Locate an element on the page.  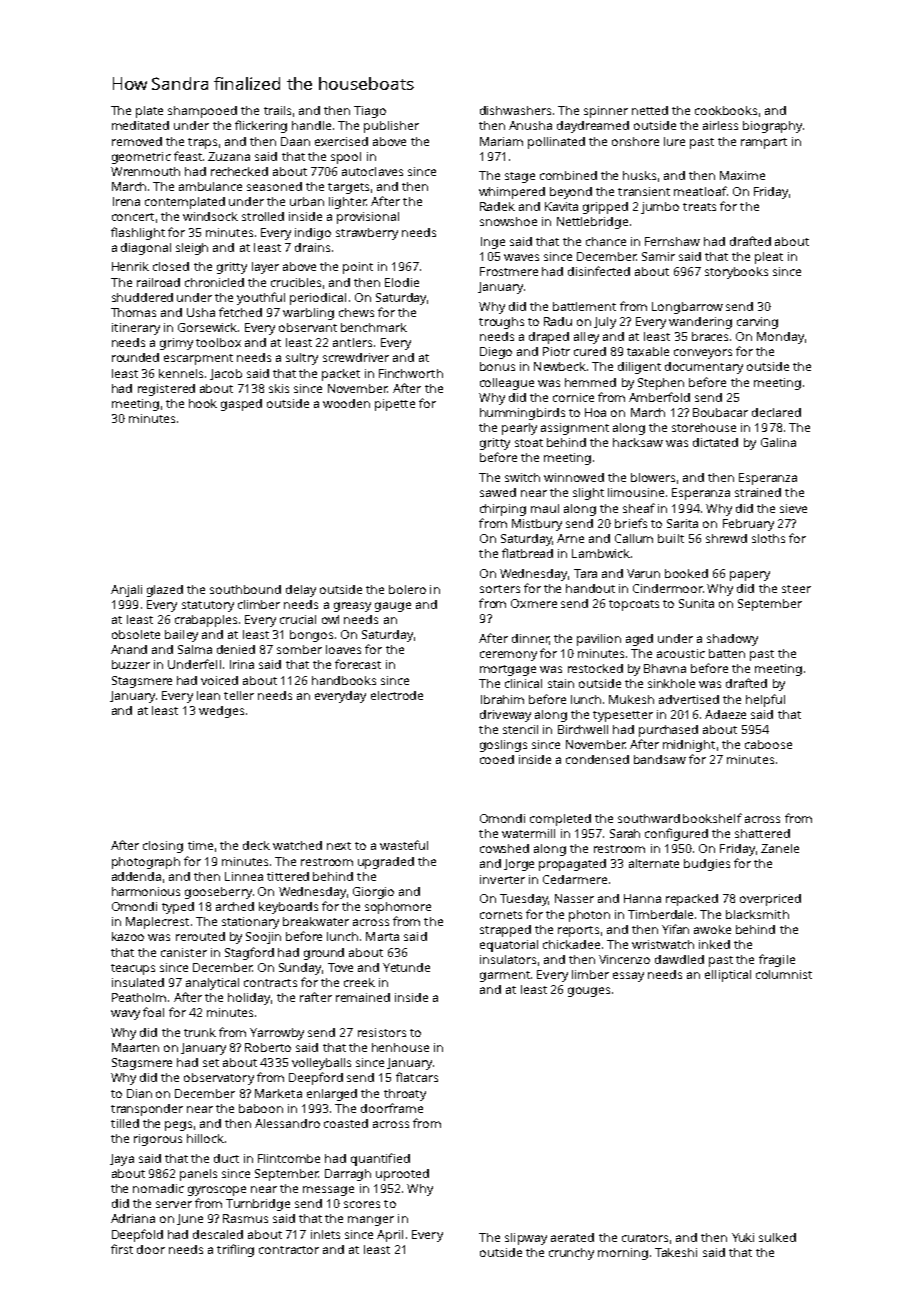
crunchy is located at coordinates (571, 1254).
